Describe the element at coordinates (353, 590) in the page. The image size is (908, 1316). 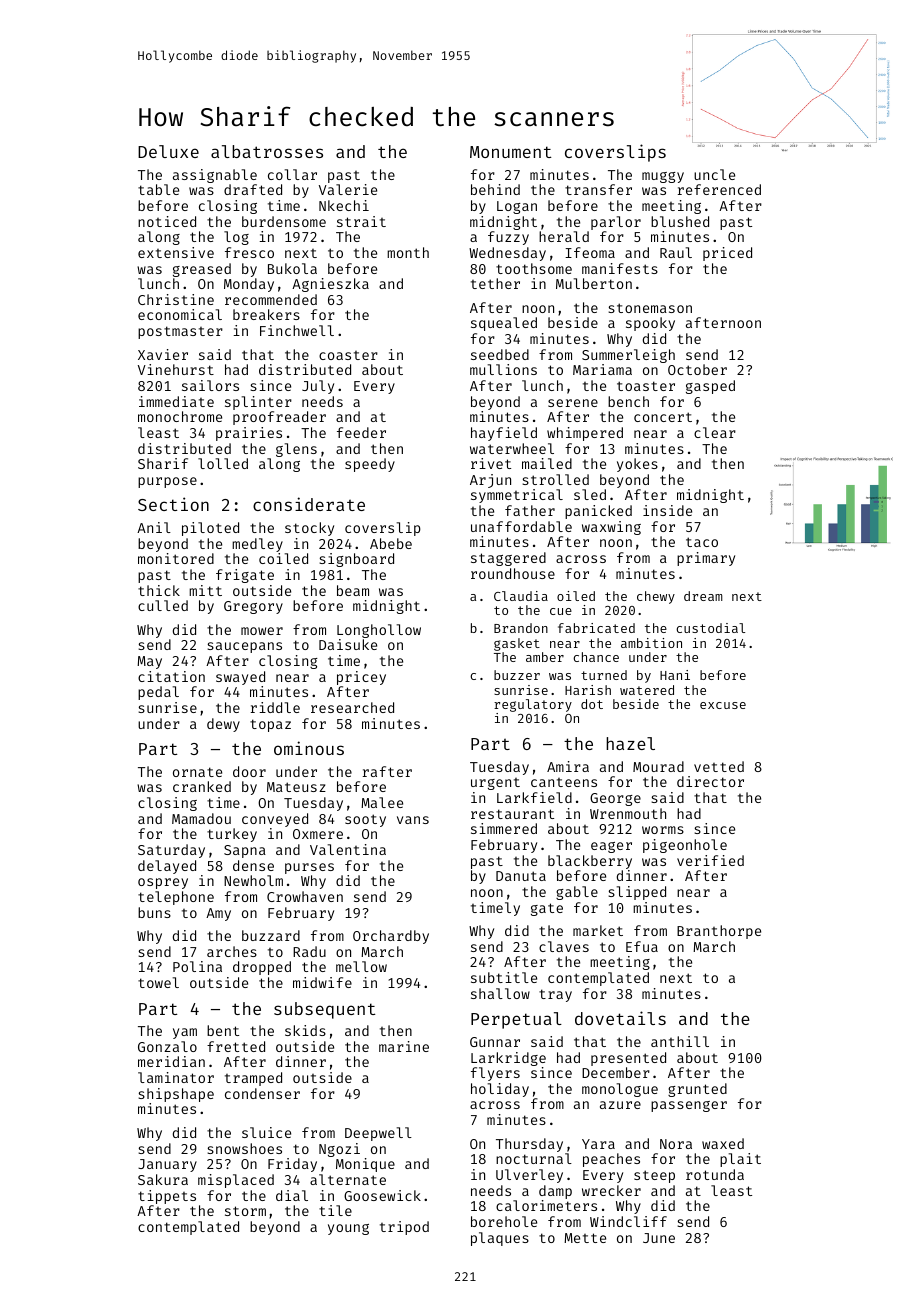
I see `beam` at that location.
